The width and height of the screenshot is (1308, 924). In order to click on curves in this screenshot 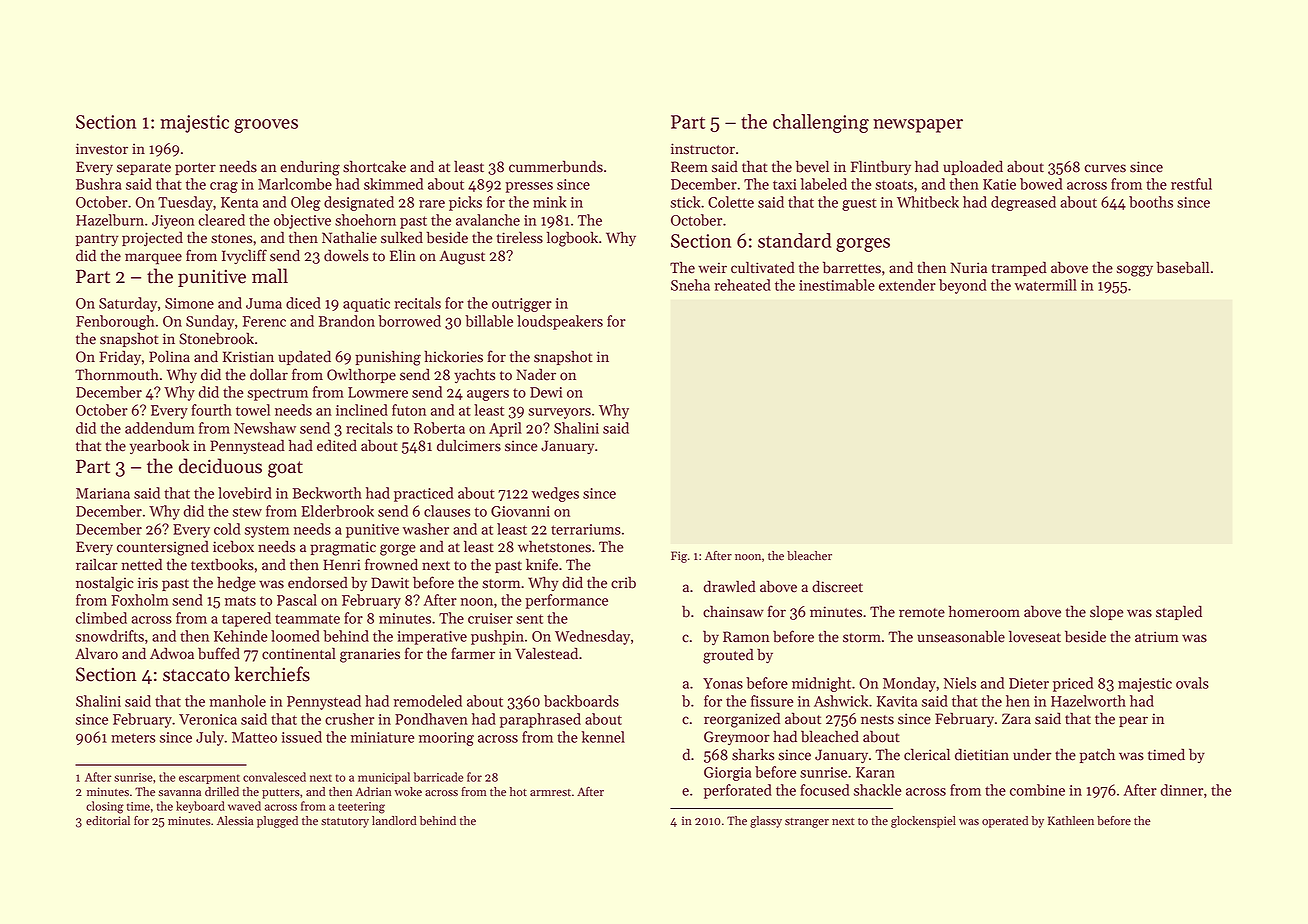, I will do `click(1105, 168)`.
